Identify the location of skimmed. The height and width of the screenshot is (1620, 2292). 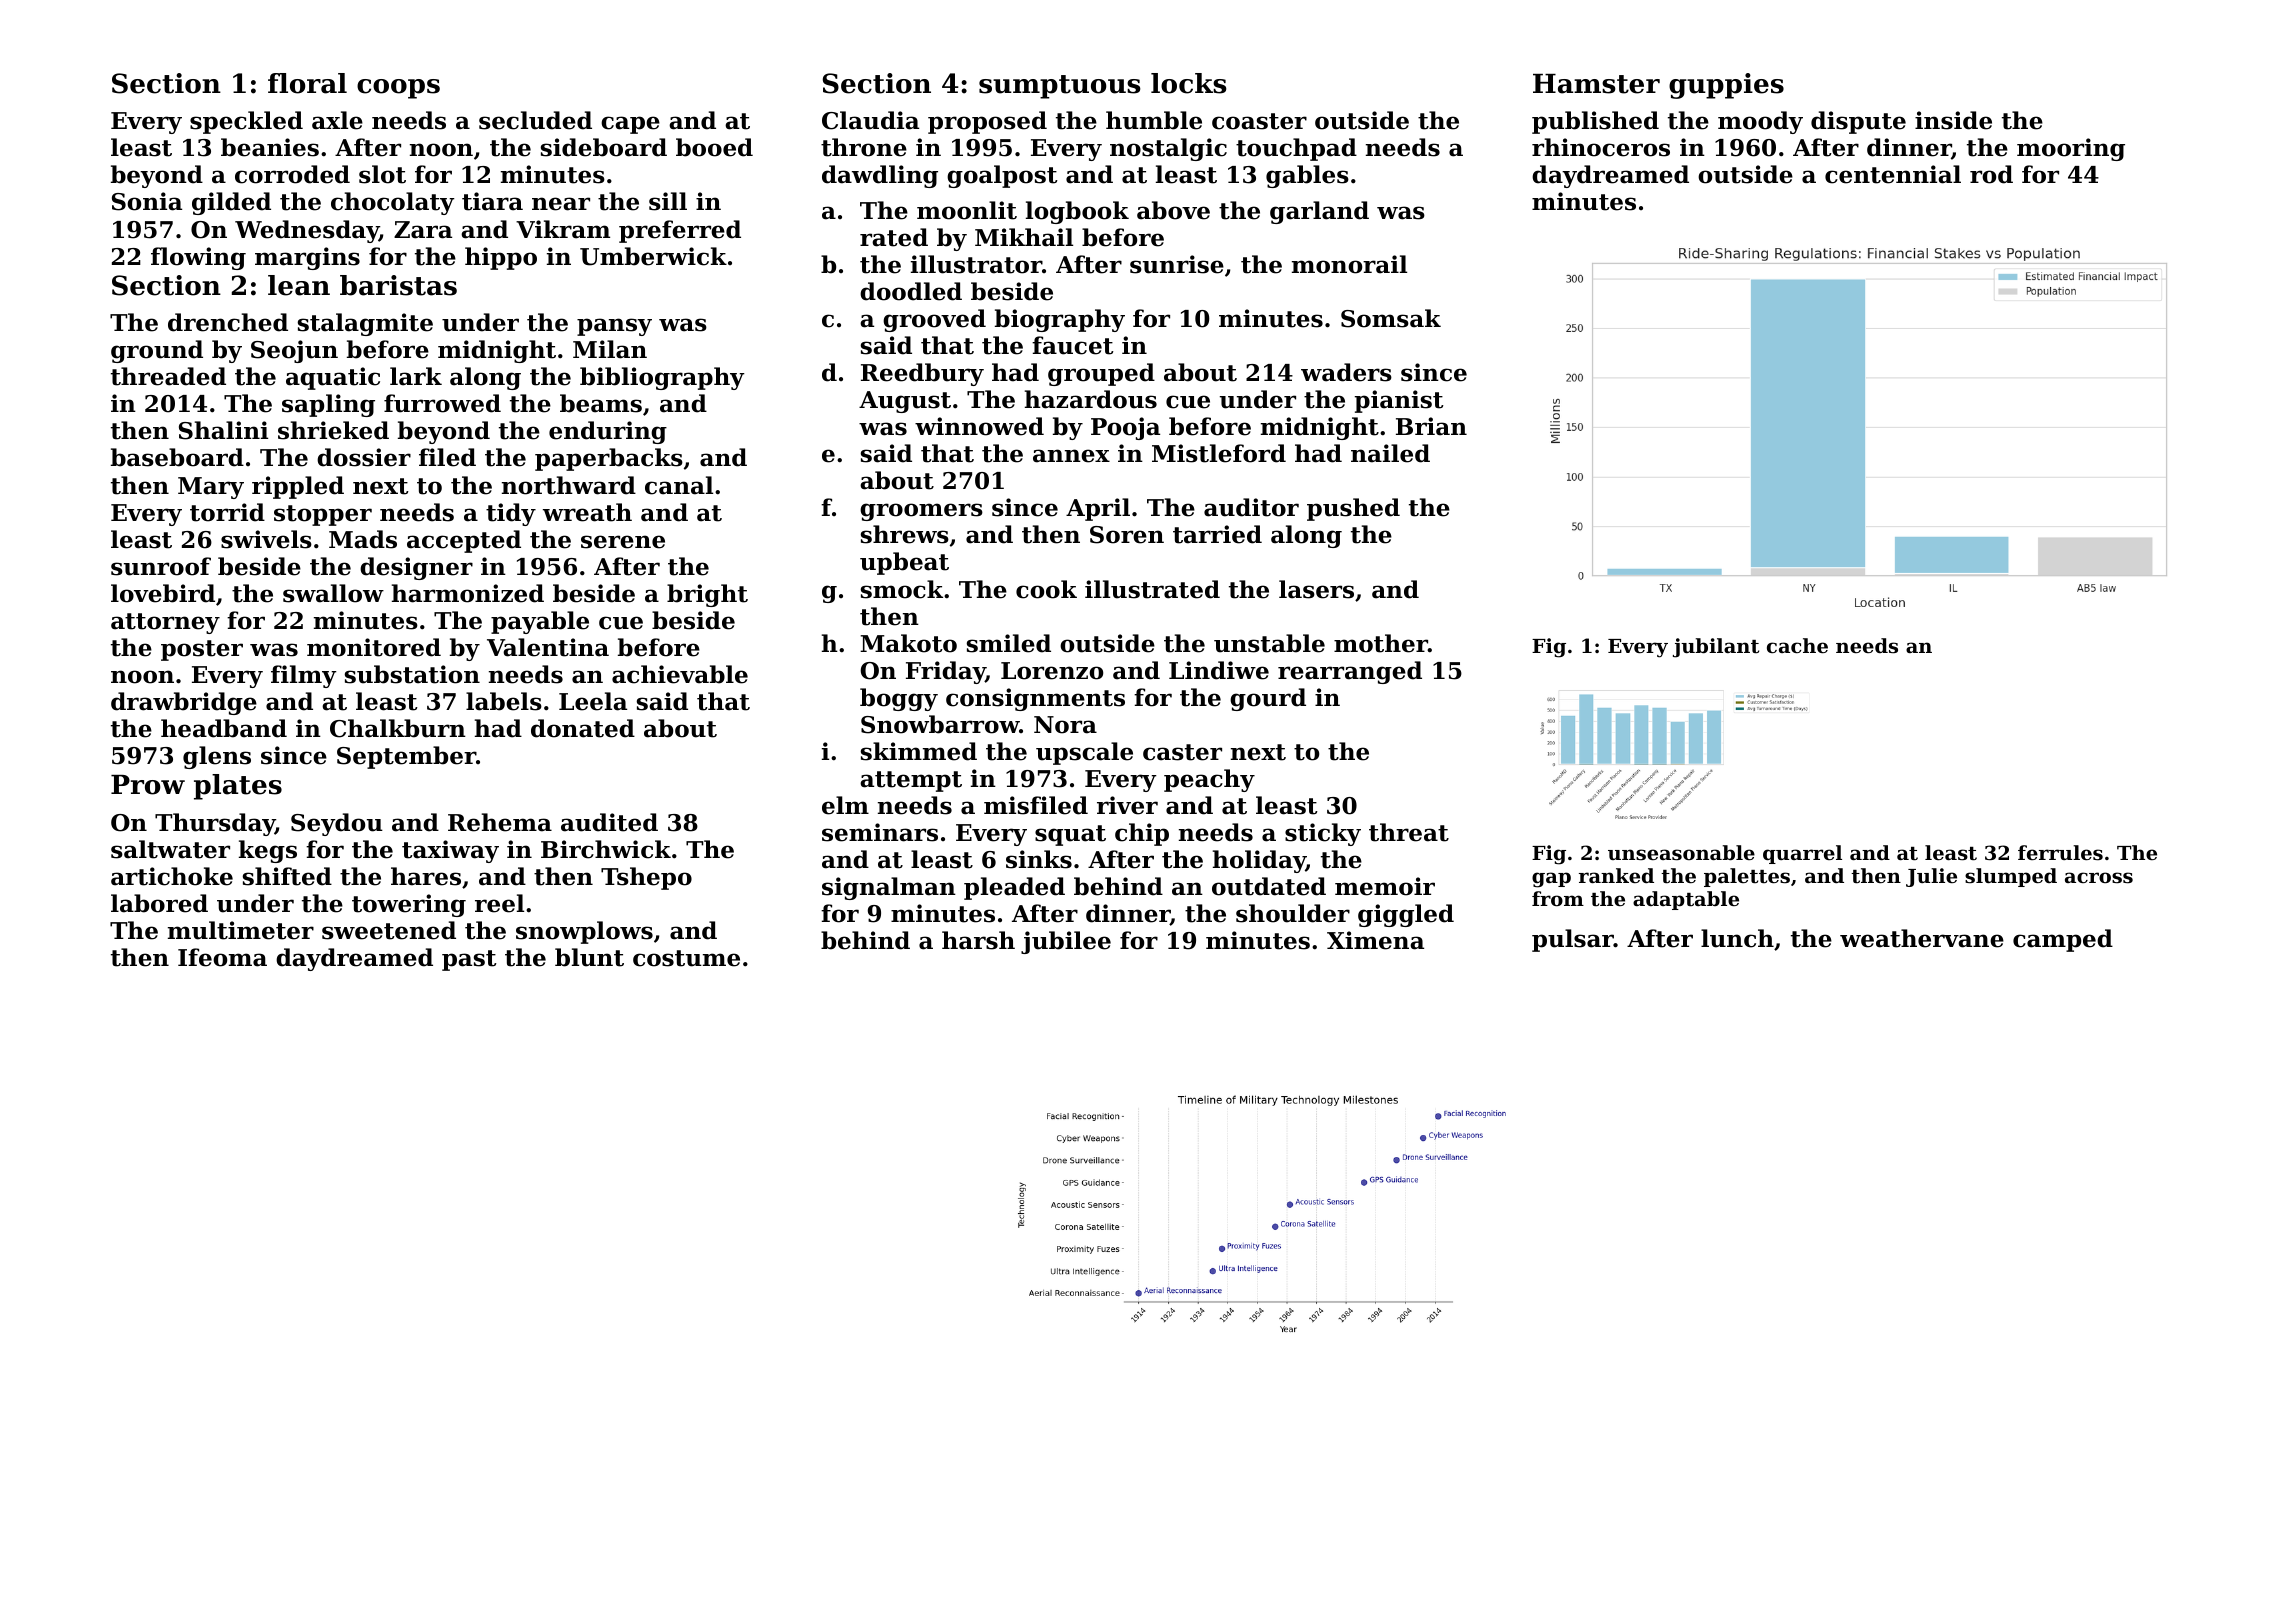
(919, 751).
